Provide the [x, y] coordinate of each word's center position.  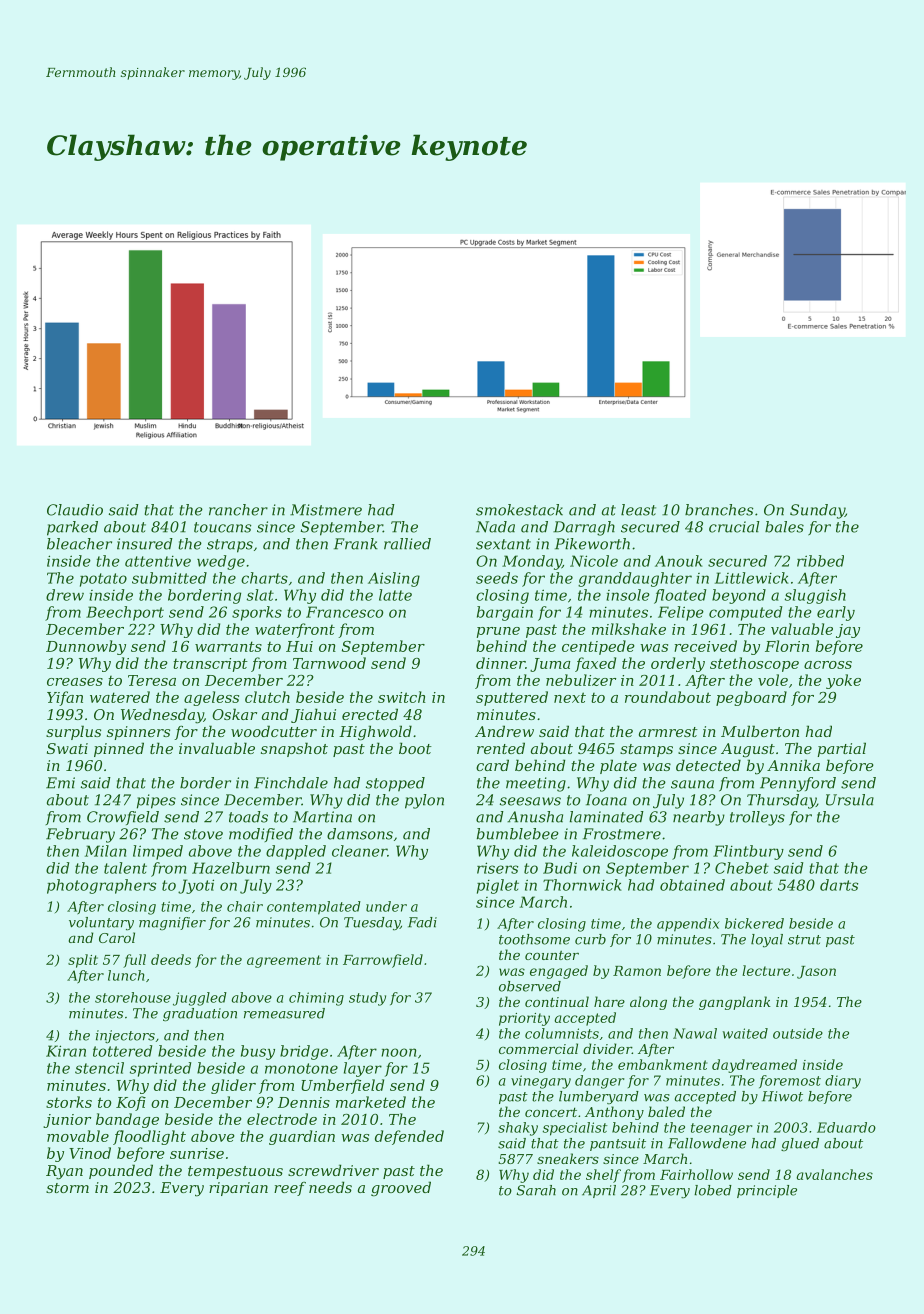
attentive [158, 561]
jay [848, 631]
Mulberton [760, 731]
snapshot [294, 749]
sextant [503, 544]
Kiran [66, 1051]
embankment [662, 1064]
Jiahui [313, 715]
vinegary [541, 1082]
